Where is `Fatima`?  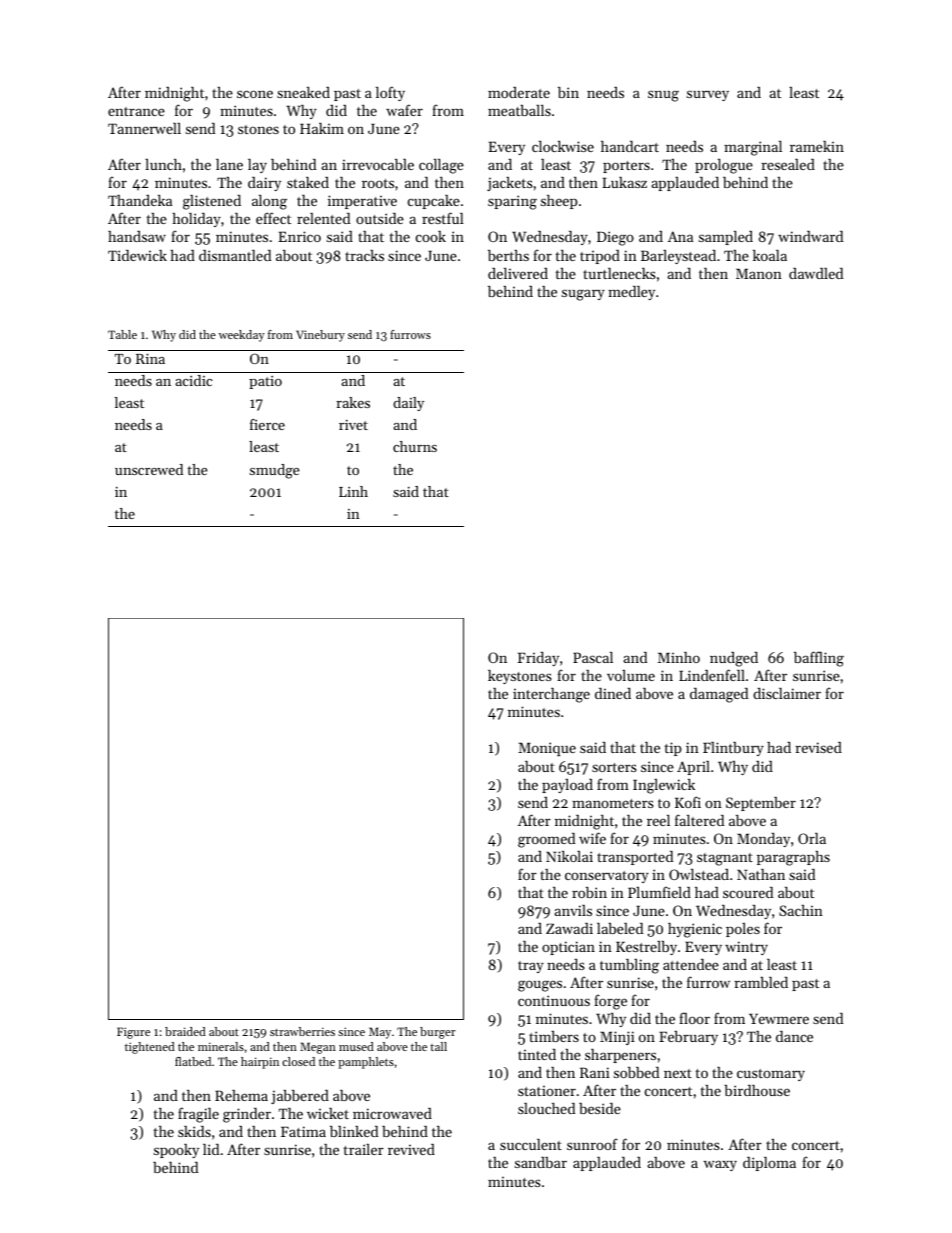 Fatima is located at coordinates (303, 1131).
